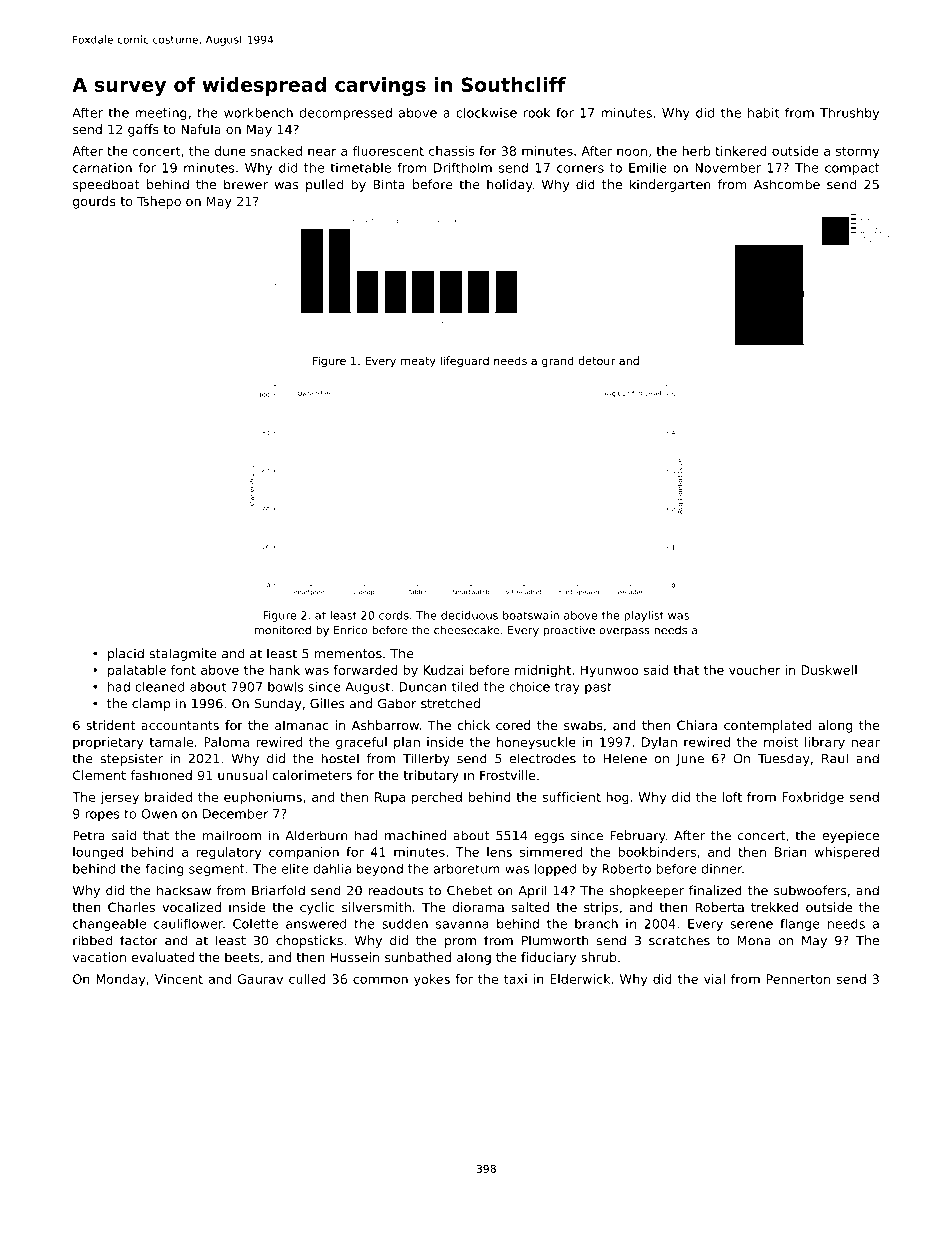  Describe the element at coordinates (510, 185) in the document. I see `holiday` at that location.
